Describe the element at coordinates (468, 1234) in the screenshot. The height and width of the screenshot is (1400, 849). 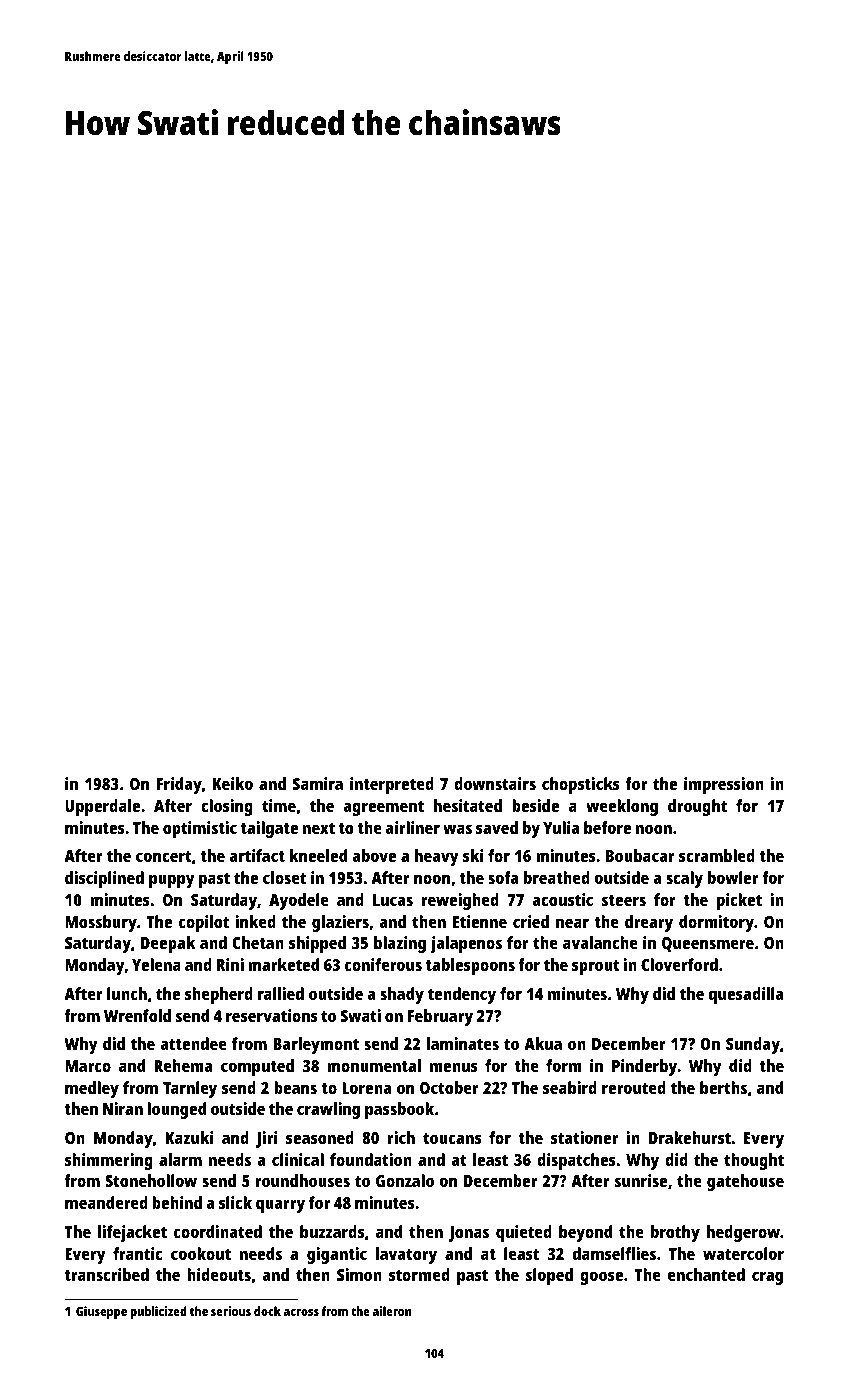
I see `Jonas` at that location.
